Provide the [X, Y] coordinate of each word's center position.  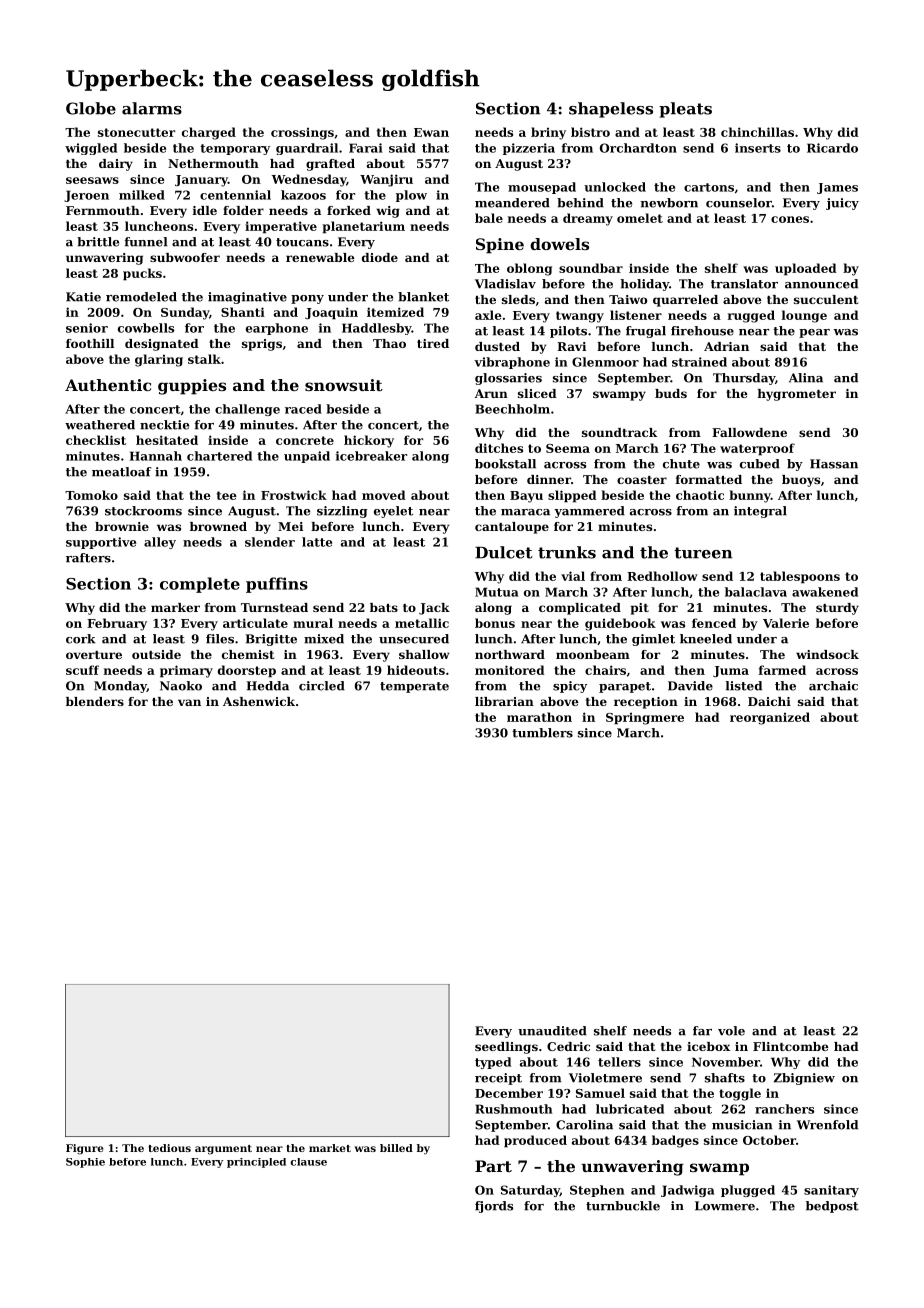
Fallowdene [749, 432]
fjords [494, 1207]
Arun [491, 393]
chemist [248, 654]
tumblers [542, 733]
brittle [98, 242]
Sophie [85, 1163]
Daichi [769, 701]
